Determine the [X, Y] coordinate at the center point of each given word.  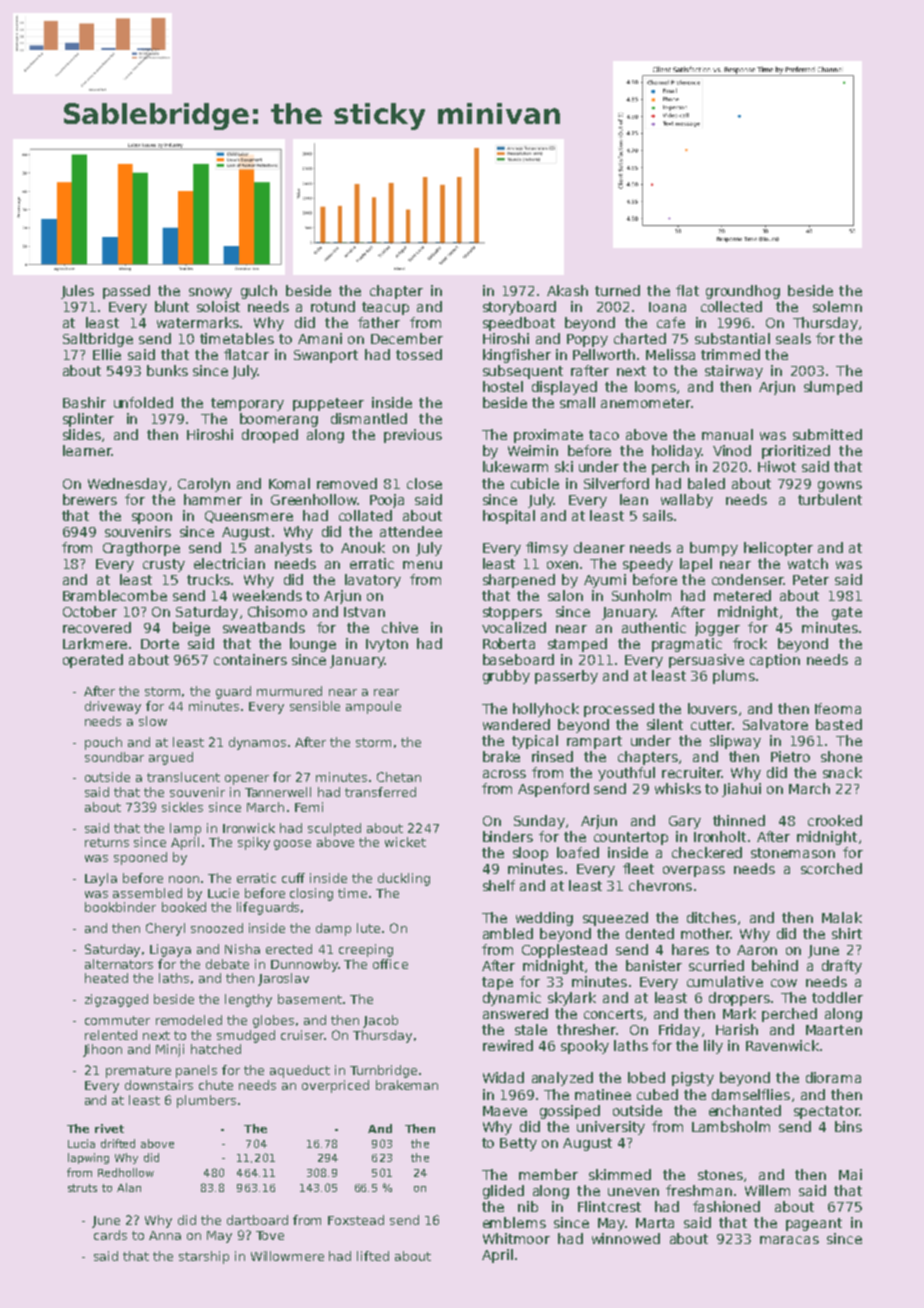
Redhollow [126, 1172]
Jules [77, 292]
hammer [213, 499]
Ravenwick [782, 1045]
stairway [734, 372]
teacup [385, 308]
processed [619, 710]
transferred [380, 792]
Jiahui [741, 790]
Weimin [533, 450]
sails [658, 515]
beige [191, 629]
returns [107, 842]
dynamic [512, 999]
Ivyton [387, 645]
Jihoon [102, 1050]
